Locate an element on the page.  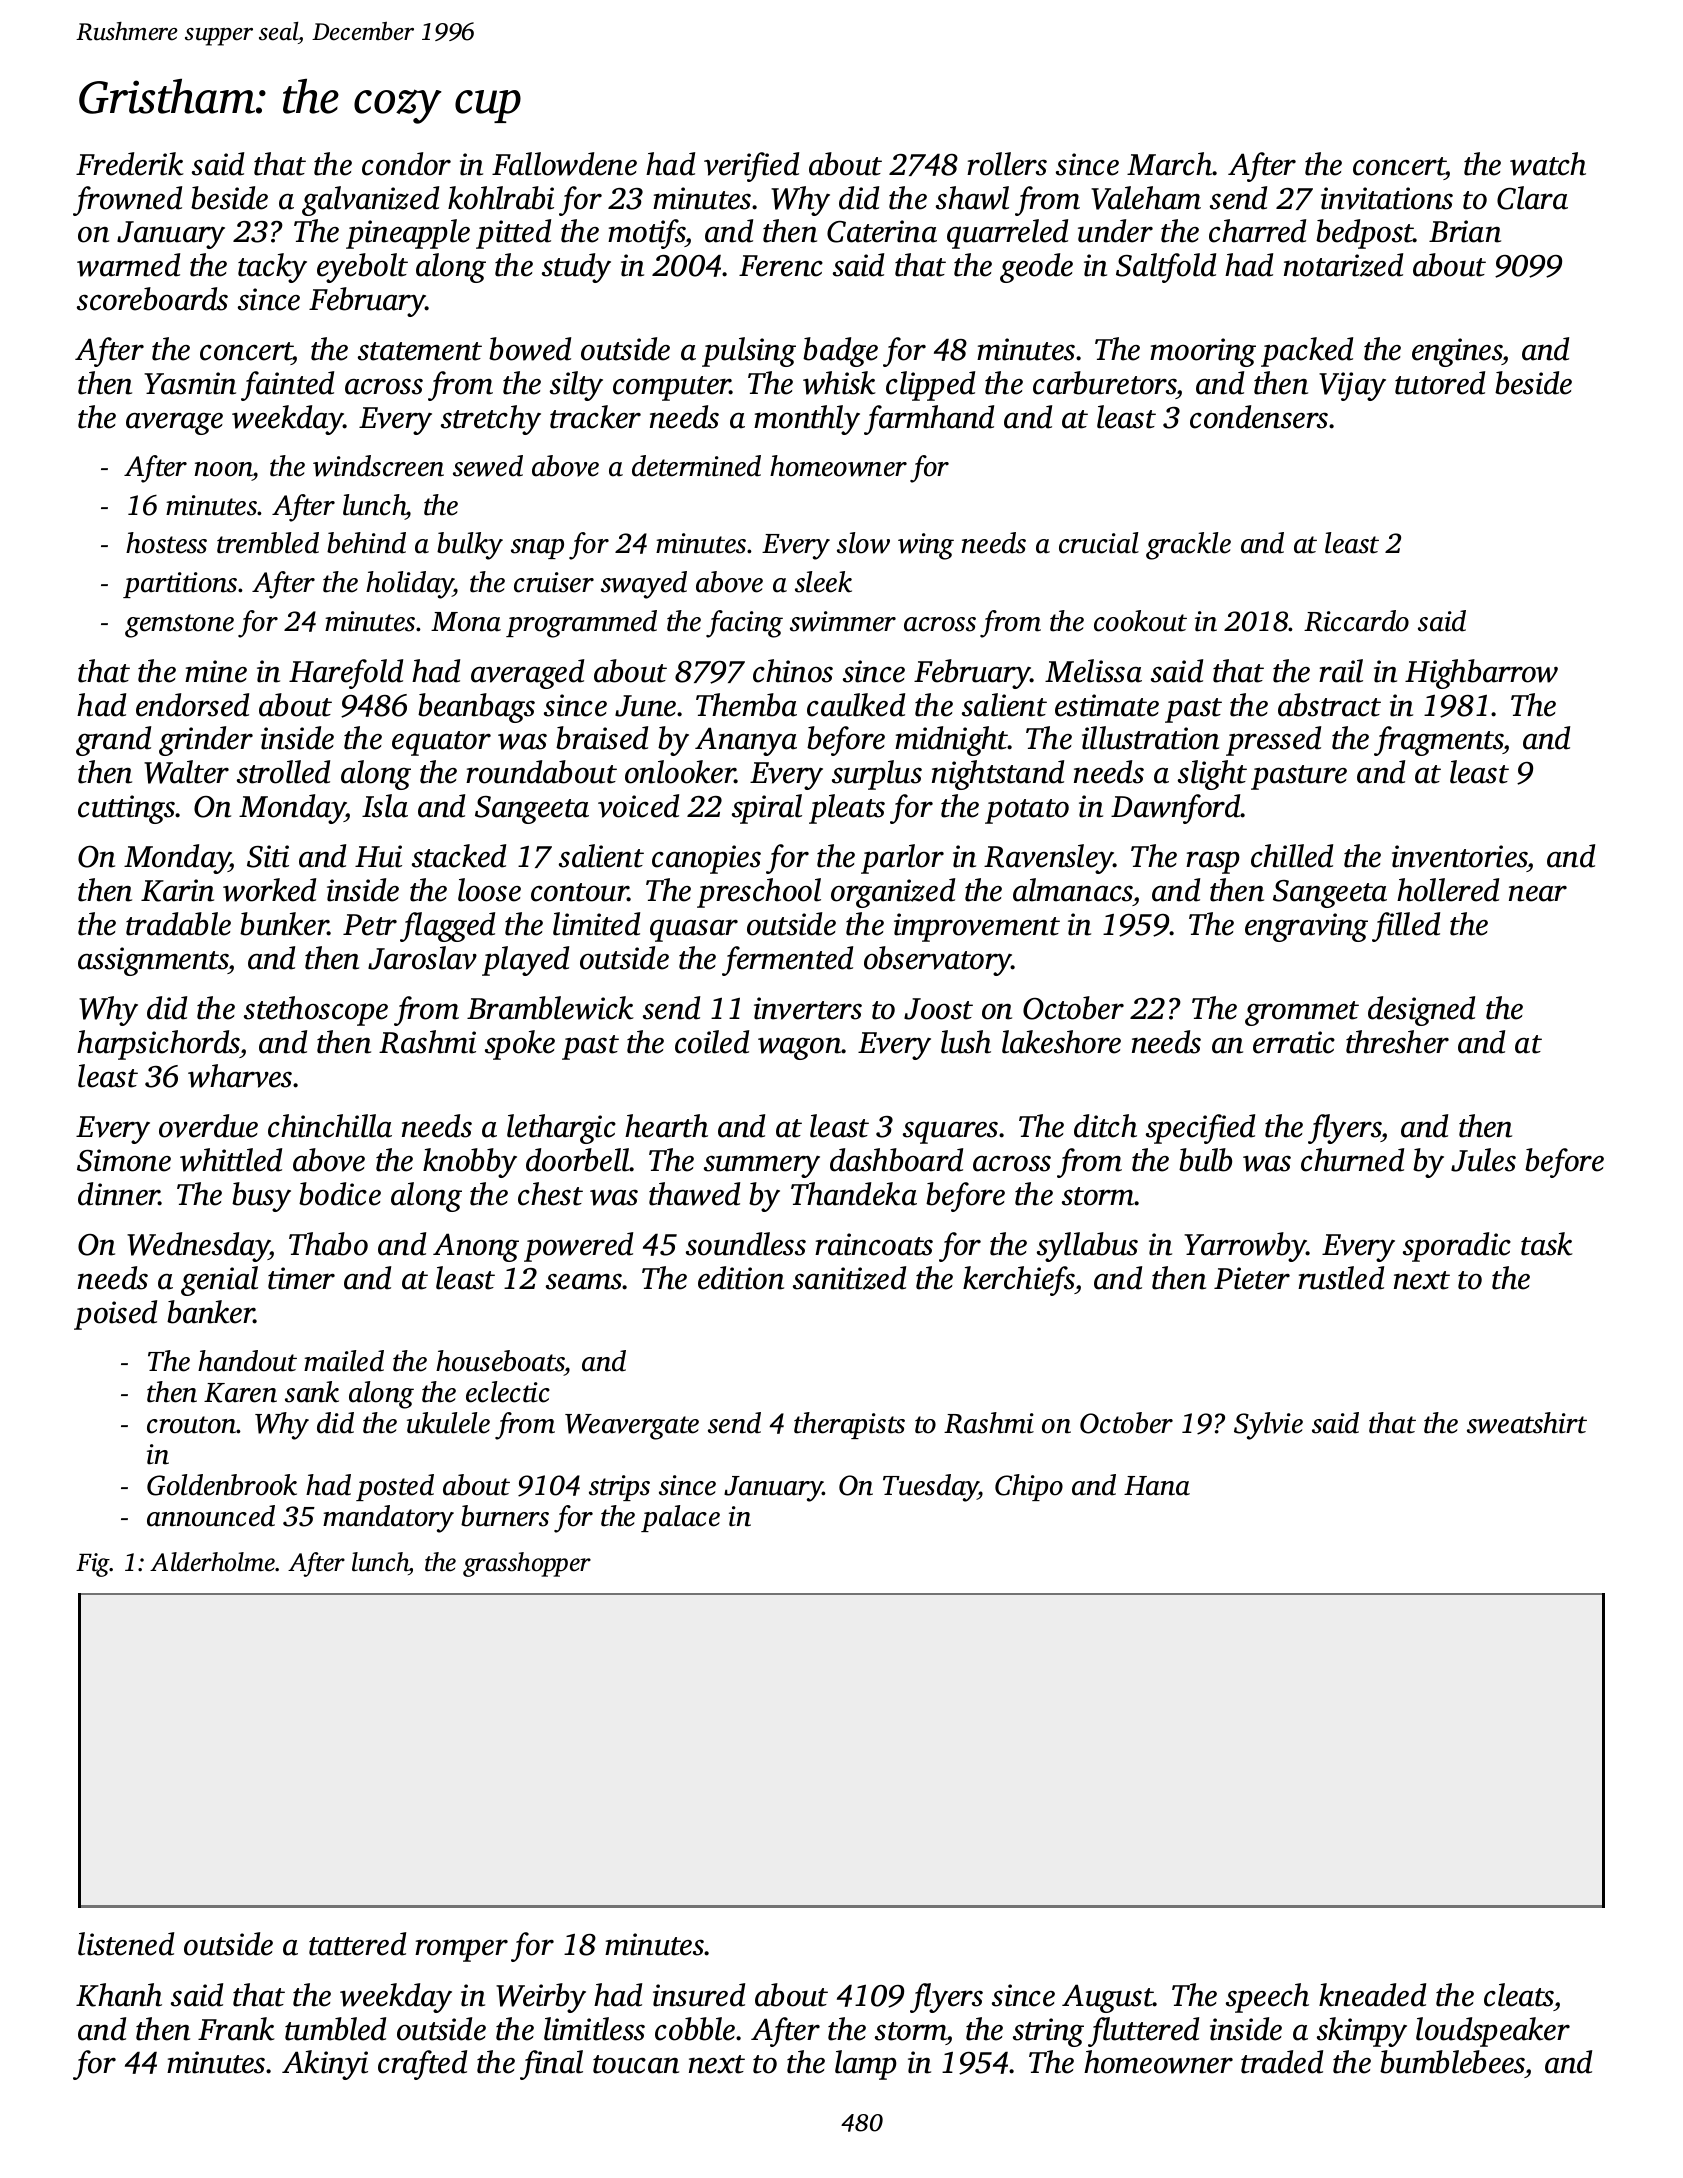
Fallowdene is located at coordinates (564, 164).
